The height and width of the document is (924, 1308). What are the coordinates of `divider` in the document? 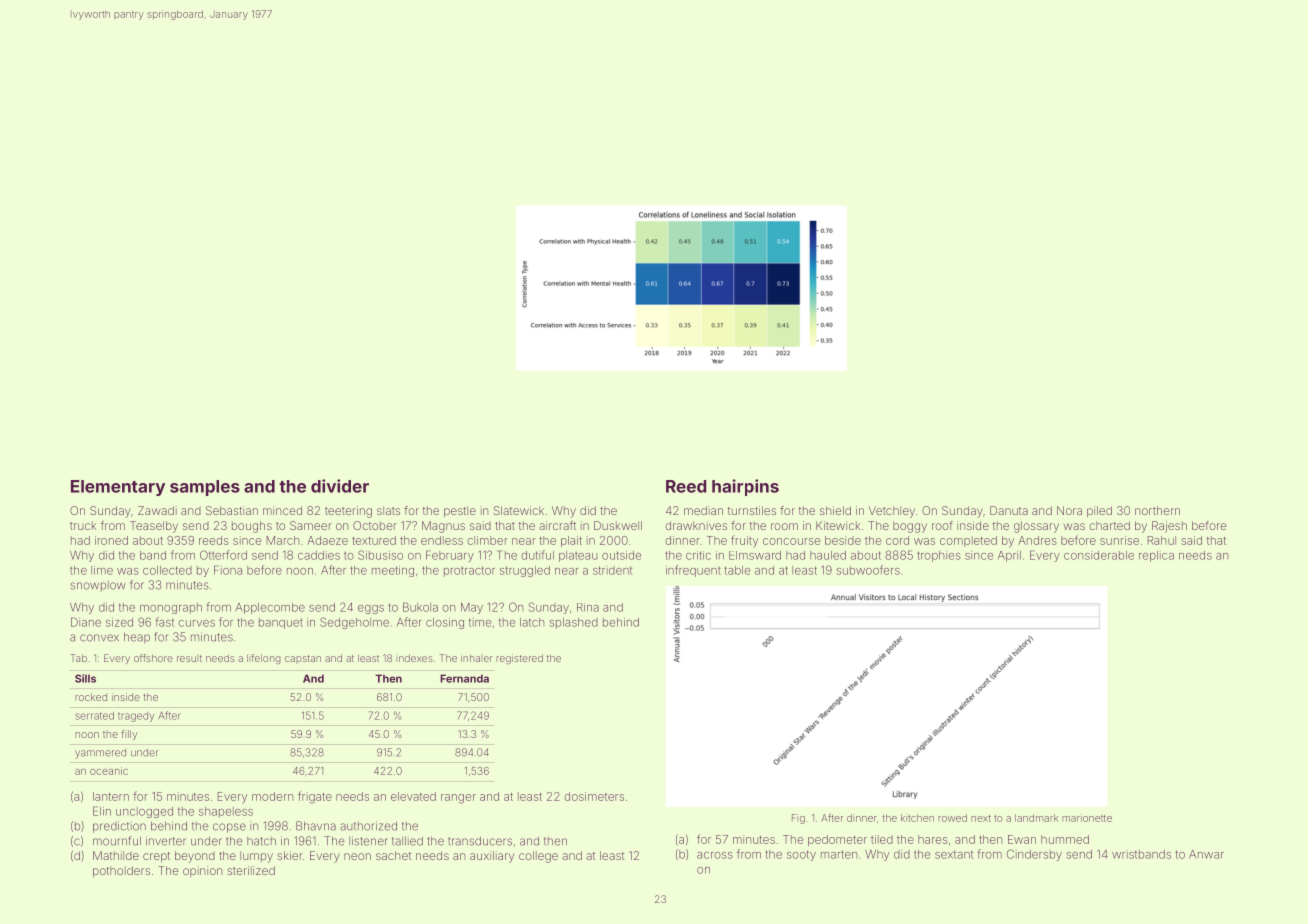 It's located at (340, 486).
